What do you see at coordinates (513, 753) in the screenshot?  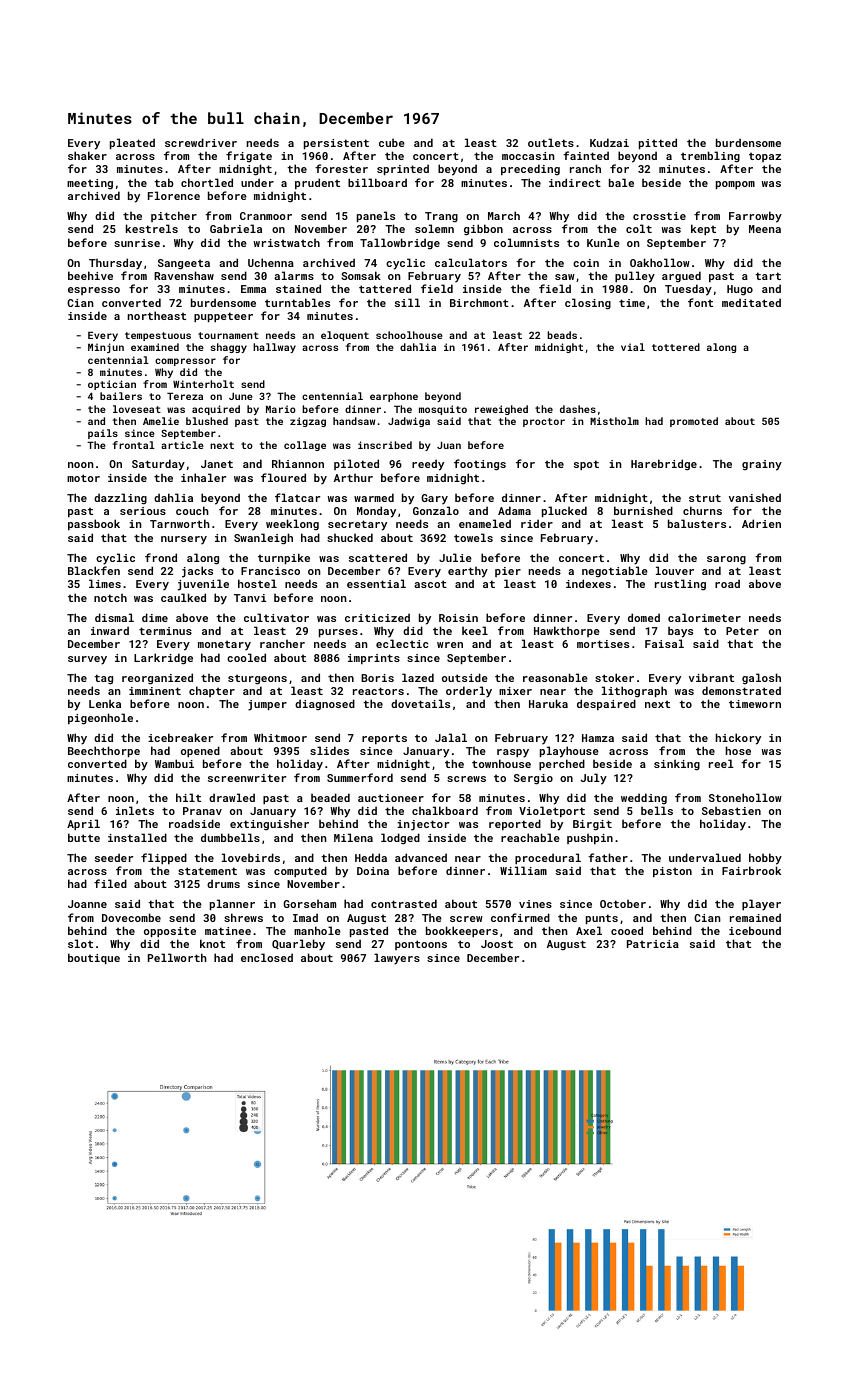 I see `raspy` at bounding box center [513, 753].
